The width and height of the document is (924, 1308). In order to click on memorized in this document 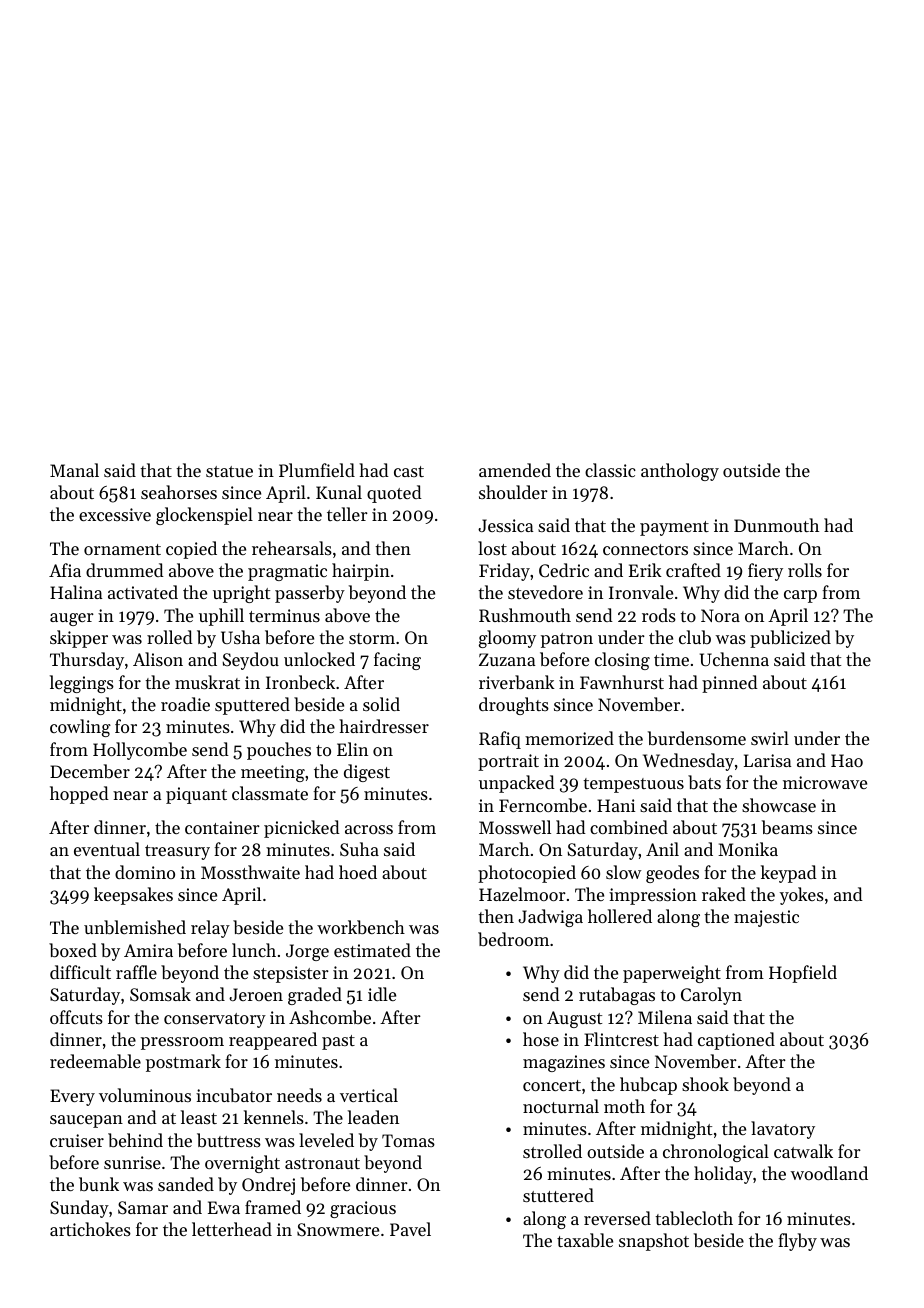, I will do `click(569, 738)`.
